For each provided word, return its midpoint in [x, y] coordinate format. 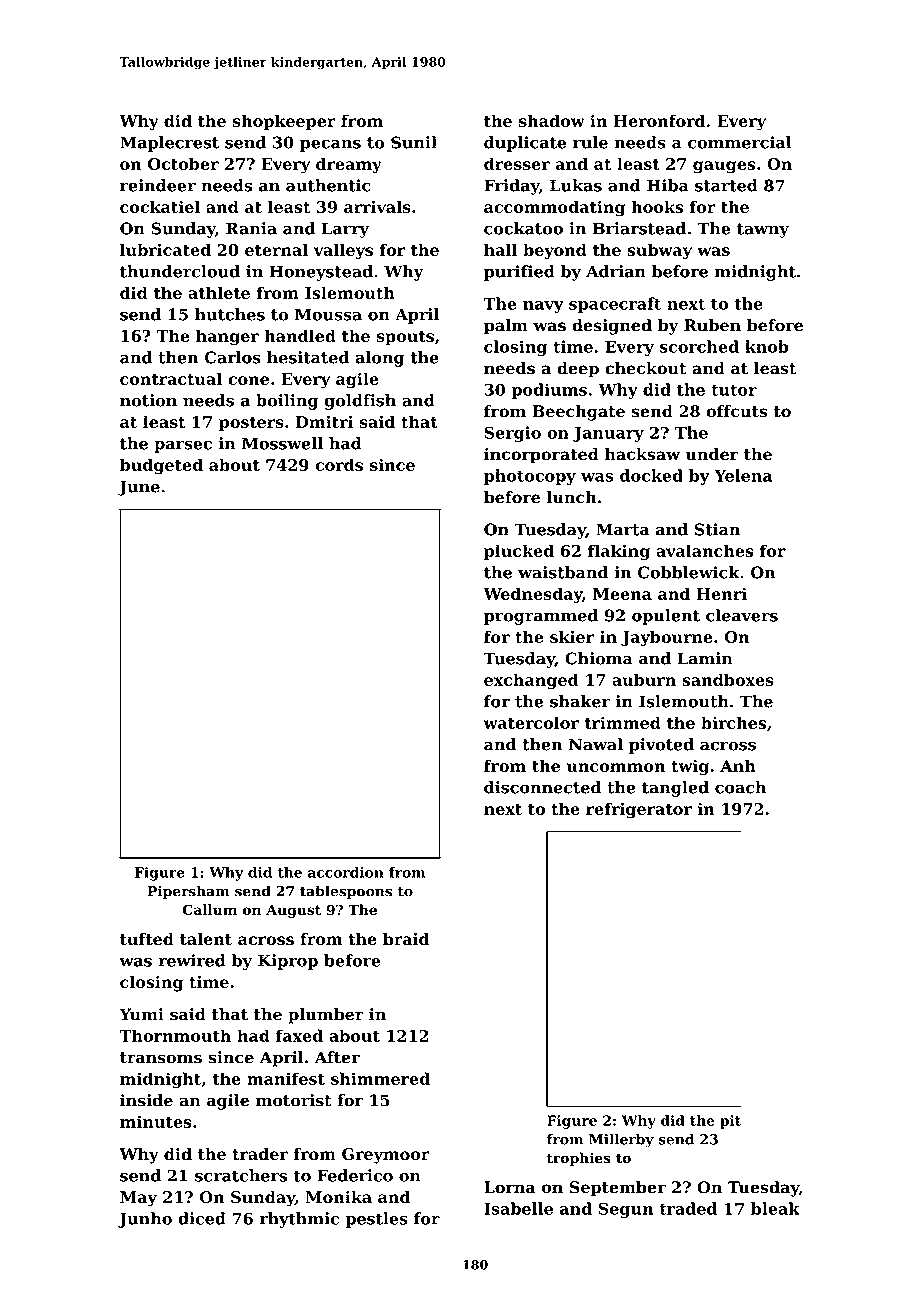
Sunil [414, 142]
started [726, 185]
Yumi [141, 1014]
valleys [343, 251]
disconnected [542, 787]
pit [730, 1122]
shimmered [380, 1078]
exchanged [531, 681]
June [139, 488]
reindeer [158, 185]
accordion [346, 872]
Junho [145, 1220]
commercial [740, 142]
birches [733, 722]
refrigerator [639, 810]
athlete [219, 292]
